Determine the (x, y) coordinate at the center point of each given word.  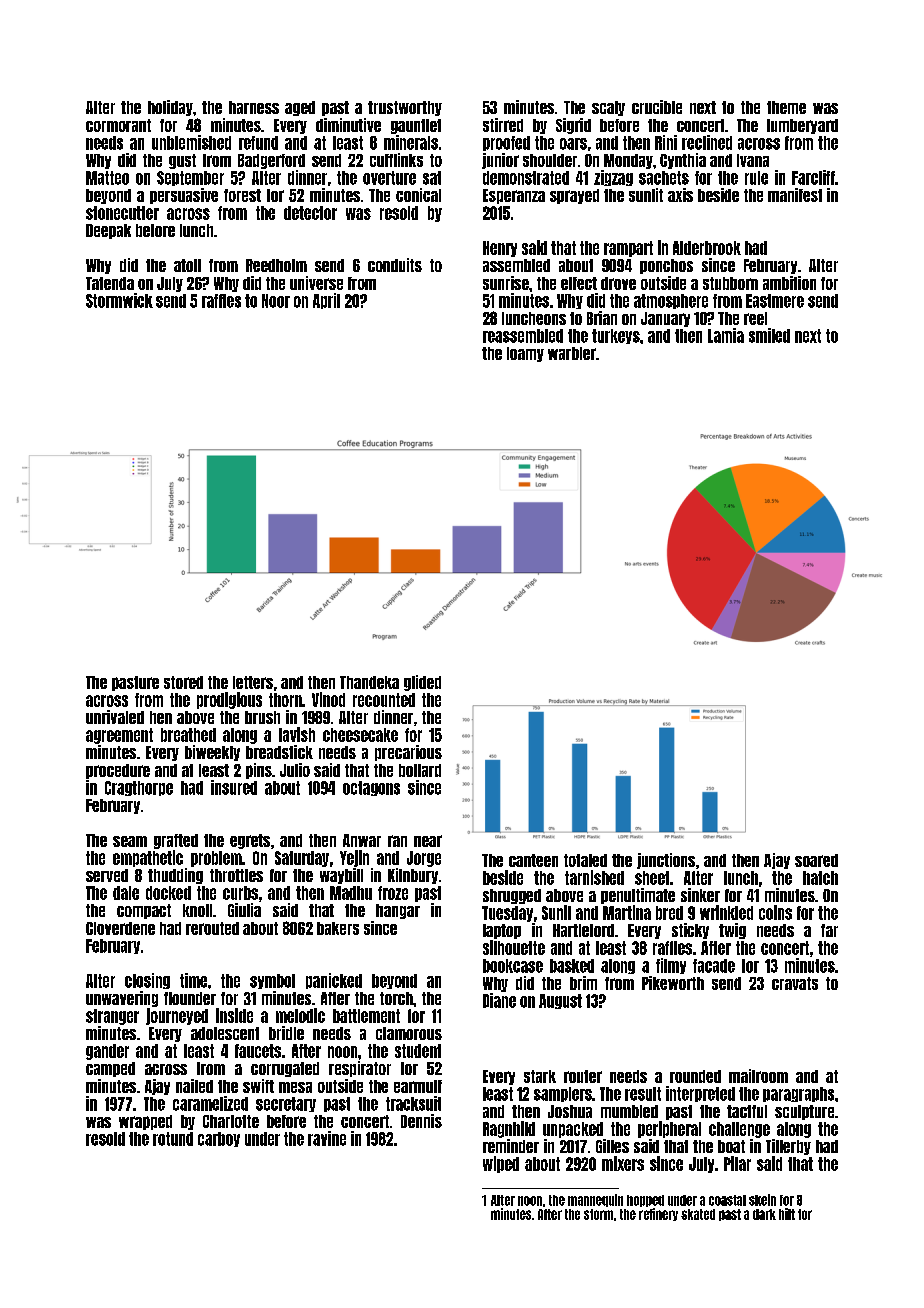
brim (583, 983)
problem (216, 859)
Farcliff (813, 177)
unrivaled (115, 717)
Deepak (108, 231)
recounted (384, 700)
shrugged (512, 896)
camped (110, 1069)
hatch (820, 878)
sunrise (506, 283)
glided (422, 683)
